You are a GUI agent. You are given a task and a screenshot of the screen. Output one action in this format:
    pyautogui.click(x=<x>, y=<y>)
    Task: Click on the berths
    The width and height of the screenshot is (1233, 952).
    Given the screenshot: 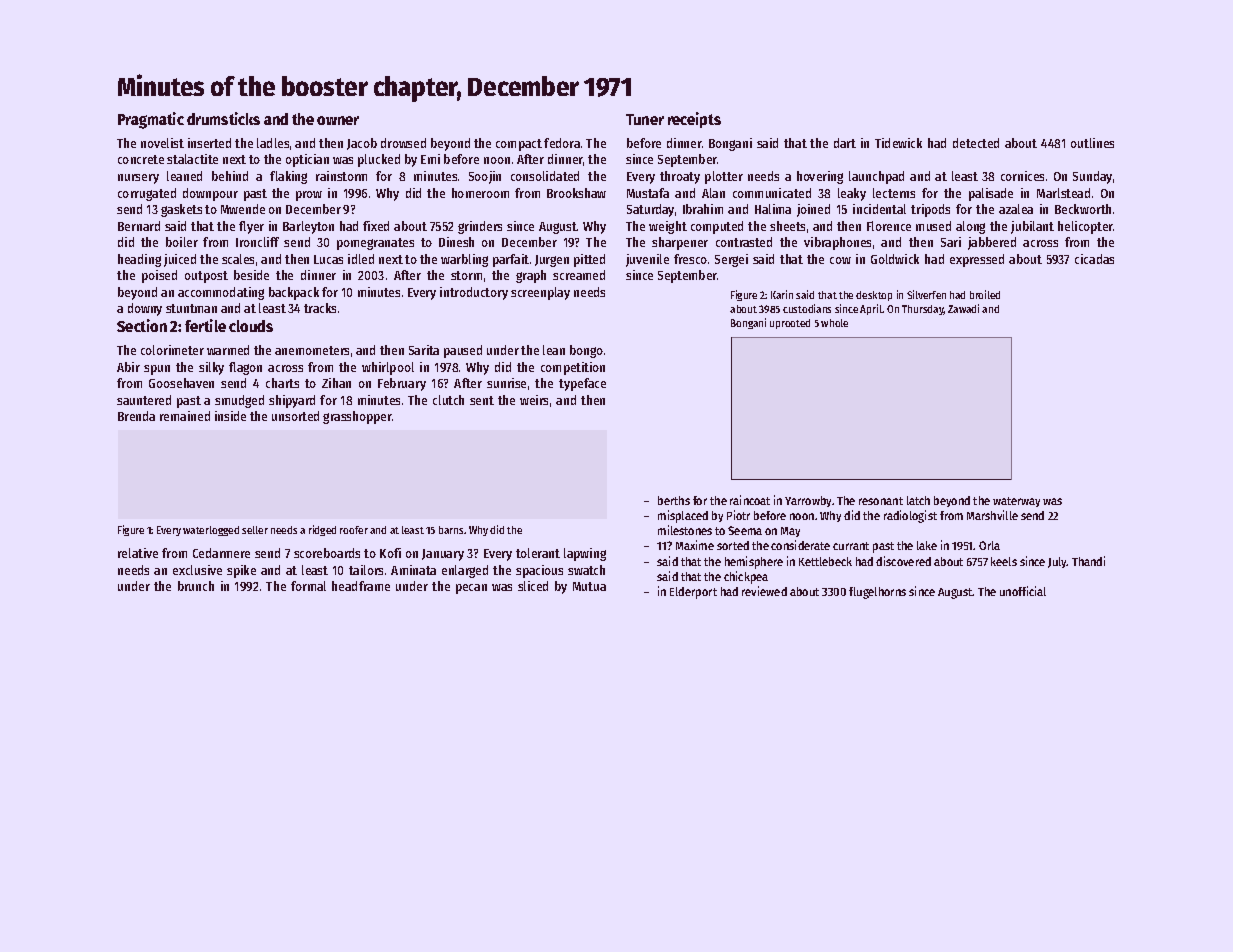 What is the action you would take?
    pyautogui.click(x=674, y=500)
